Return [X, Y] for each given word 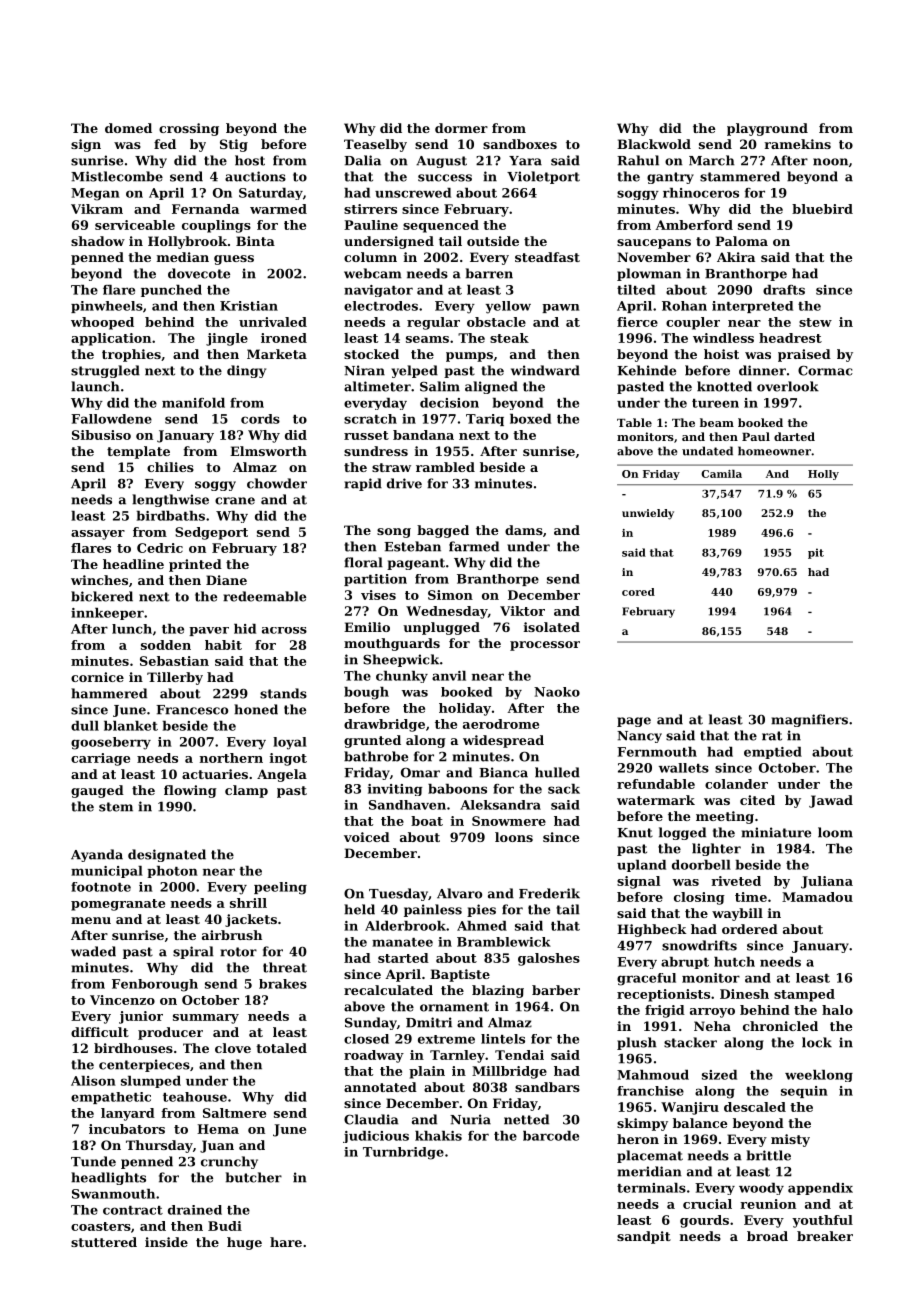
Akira [736, 257]
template [138, 452]
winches [99, 580]
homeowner [774, 451]
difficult [100, 1032]
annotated [380, 1087]
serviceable [135, 225]
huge [244, 1243]
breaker [825, 1236]
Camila [721, 474]
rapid [363, 484]
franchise [650, 1091]
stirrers [370, 209]
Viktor [522, 611]
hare [286, 1242]
